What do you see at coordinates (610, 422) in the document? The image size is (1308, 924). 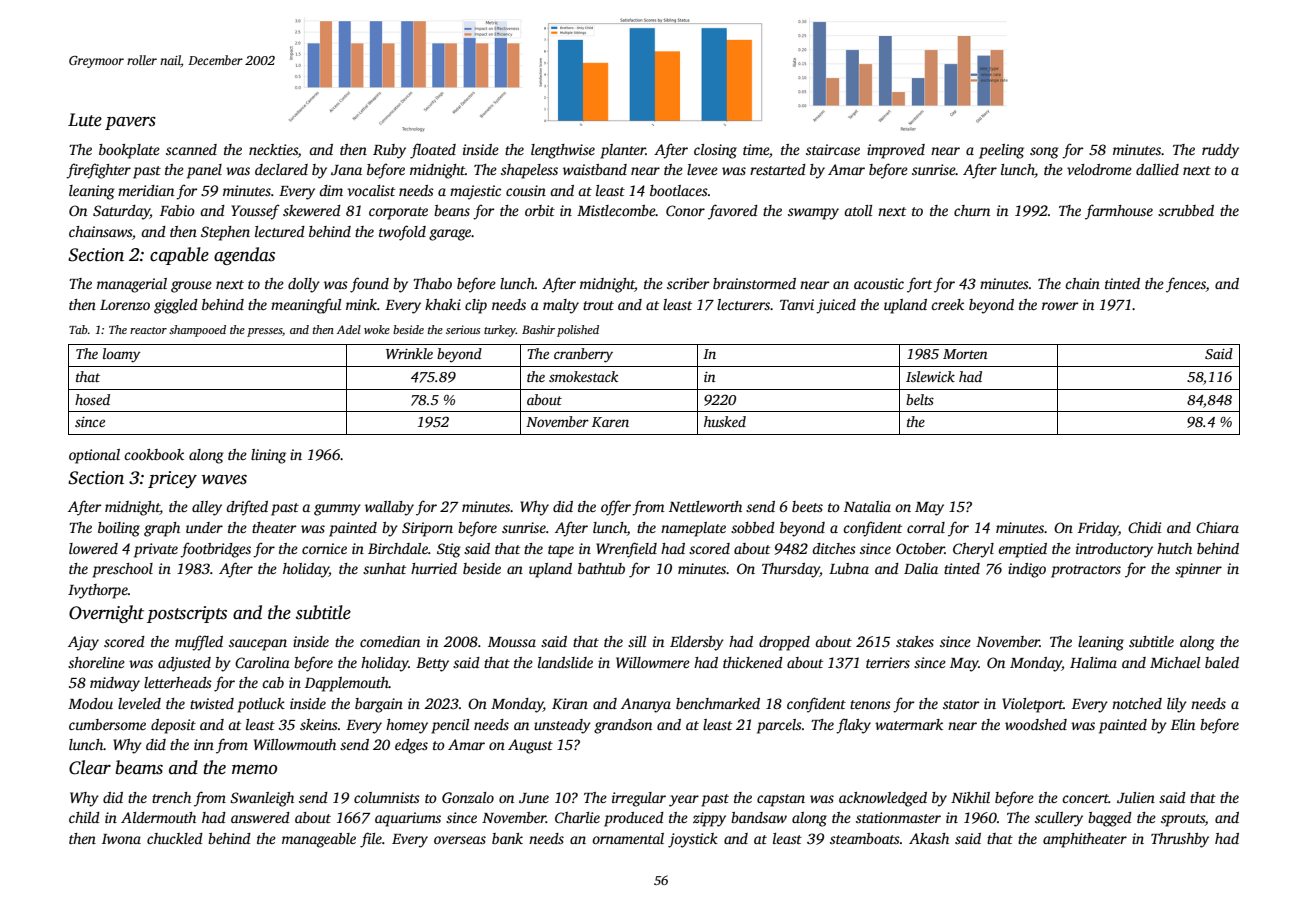 I see `Karen` at bounding box center [610, 422].
